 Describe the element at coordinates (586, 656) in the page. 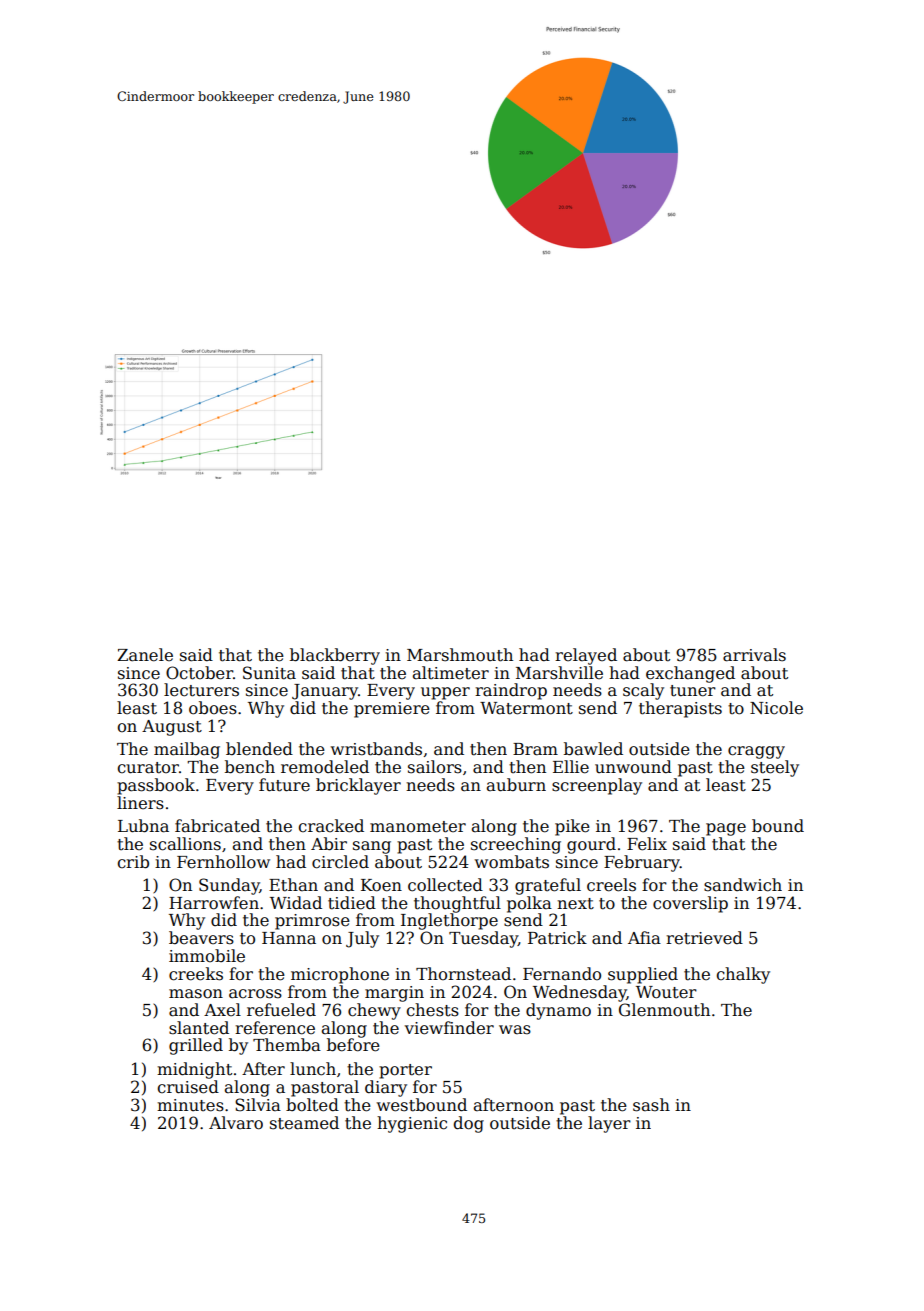

I see `relayed` at that location.
